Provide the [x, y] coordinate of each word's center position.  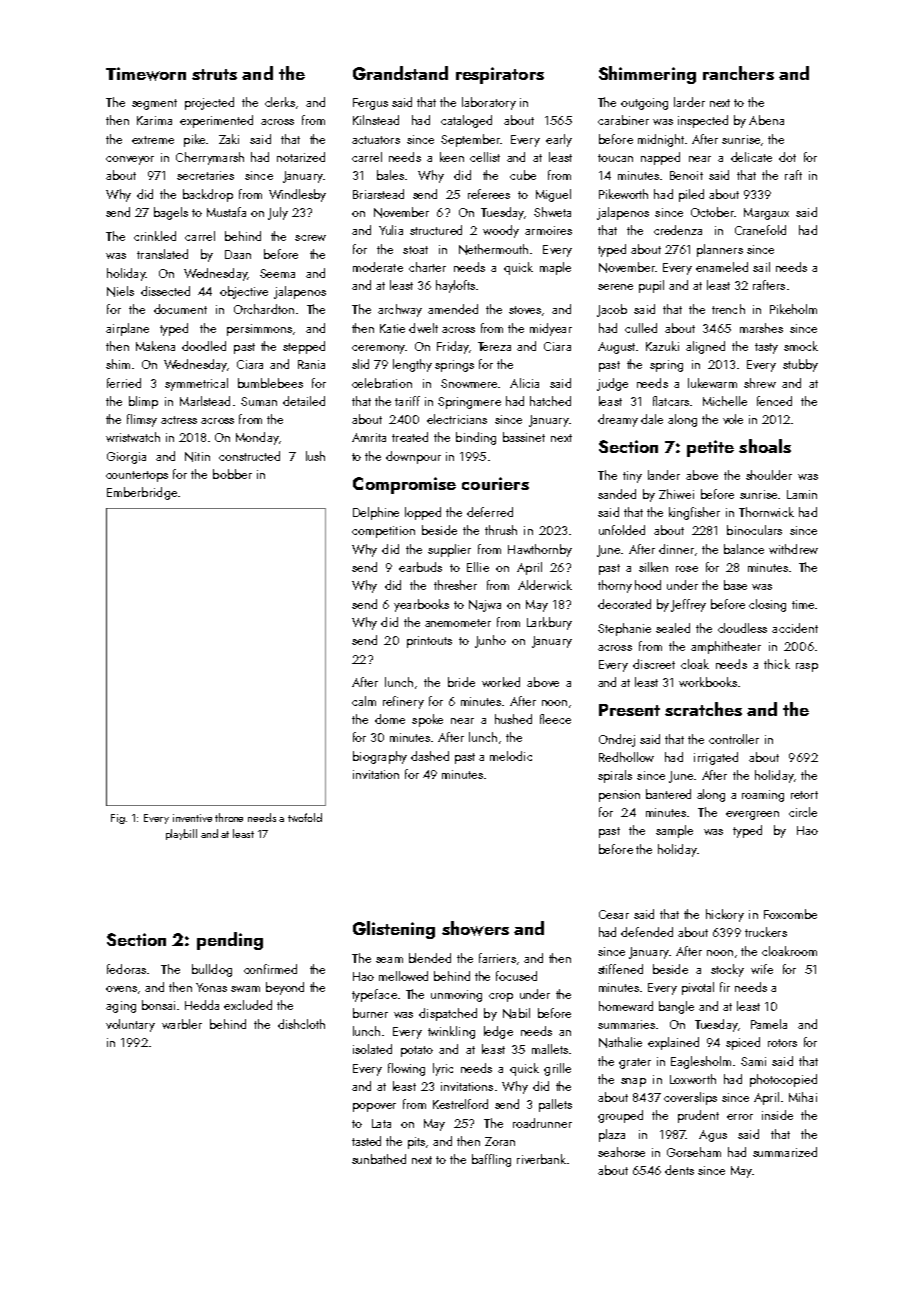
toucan [615, 158]
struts [214, 74]
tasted [366, 1141]
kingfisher [694, 513]
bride [461, 682]
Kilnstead [376, 120]
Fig [118, 819]
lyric [443, 1069]
